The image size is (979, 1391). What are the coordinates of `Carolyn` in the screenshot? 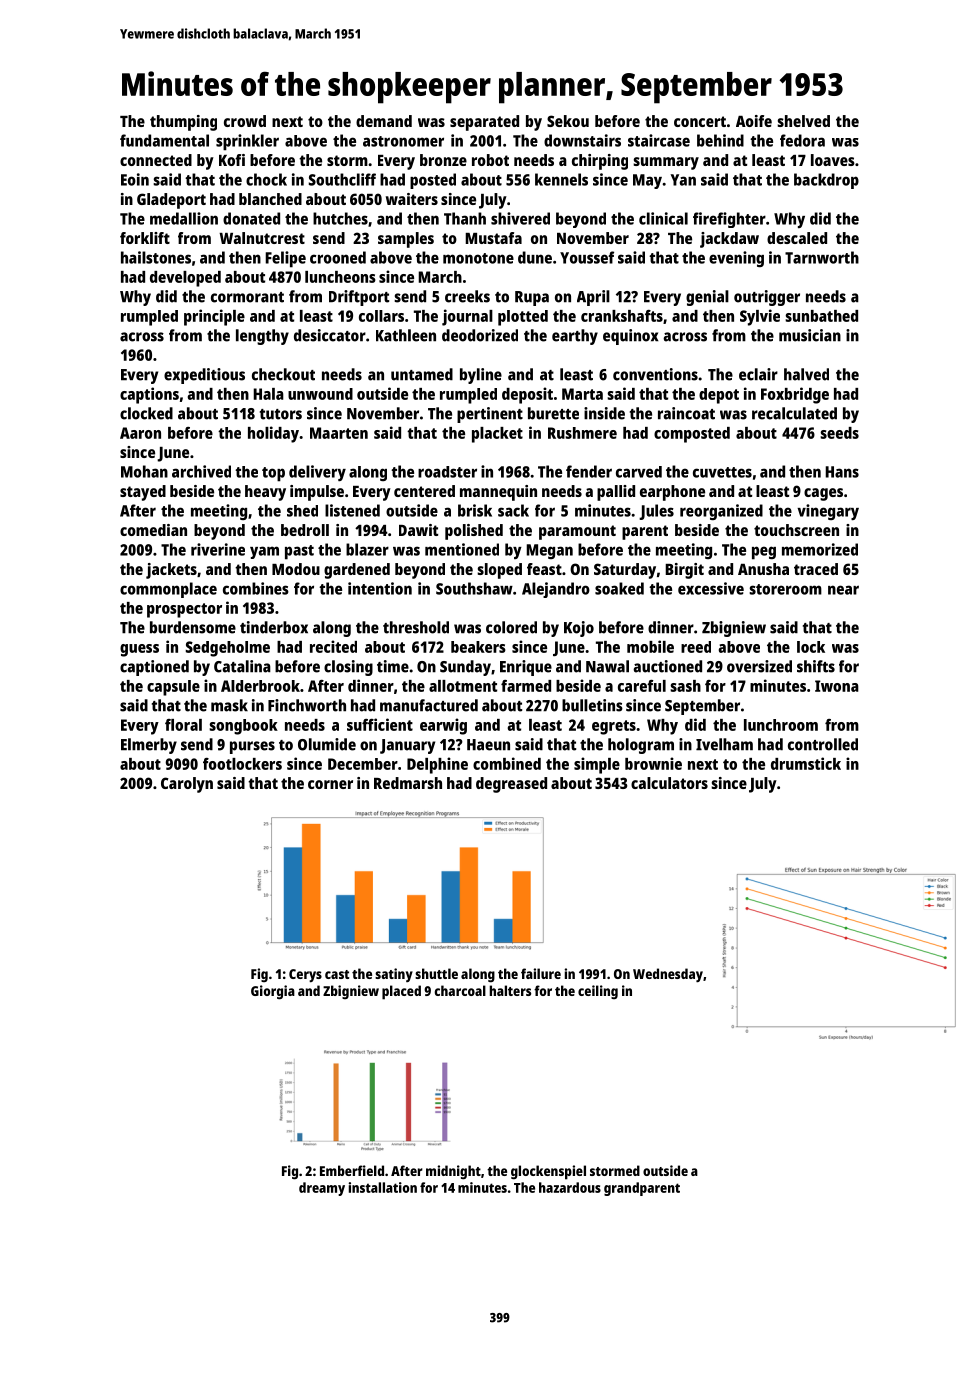 It's located at (187, 785).
